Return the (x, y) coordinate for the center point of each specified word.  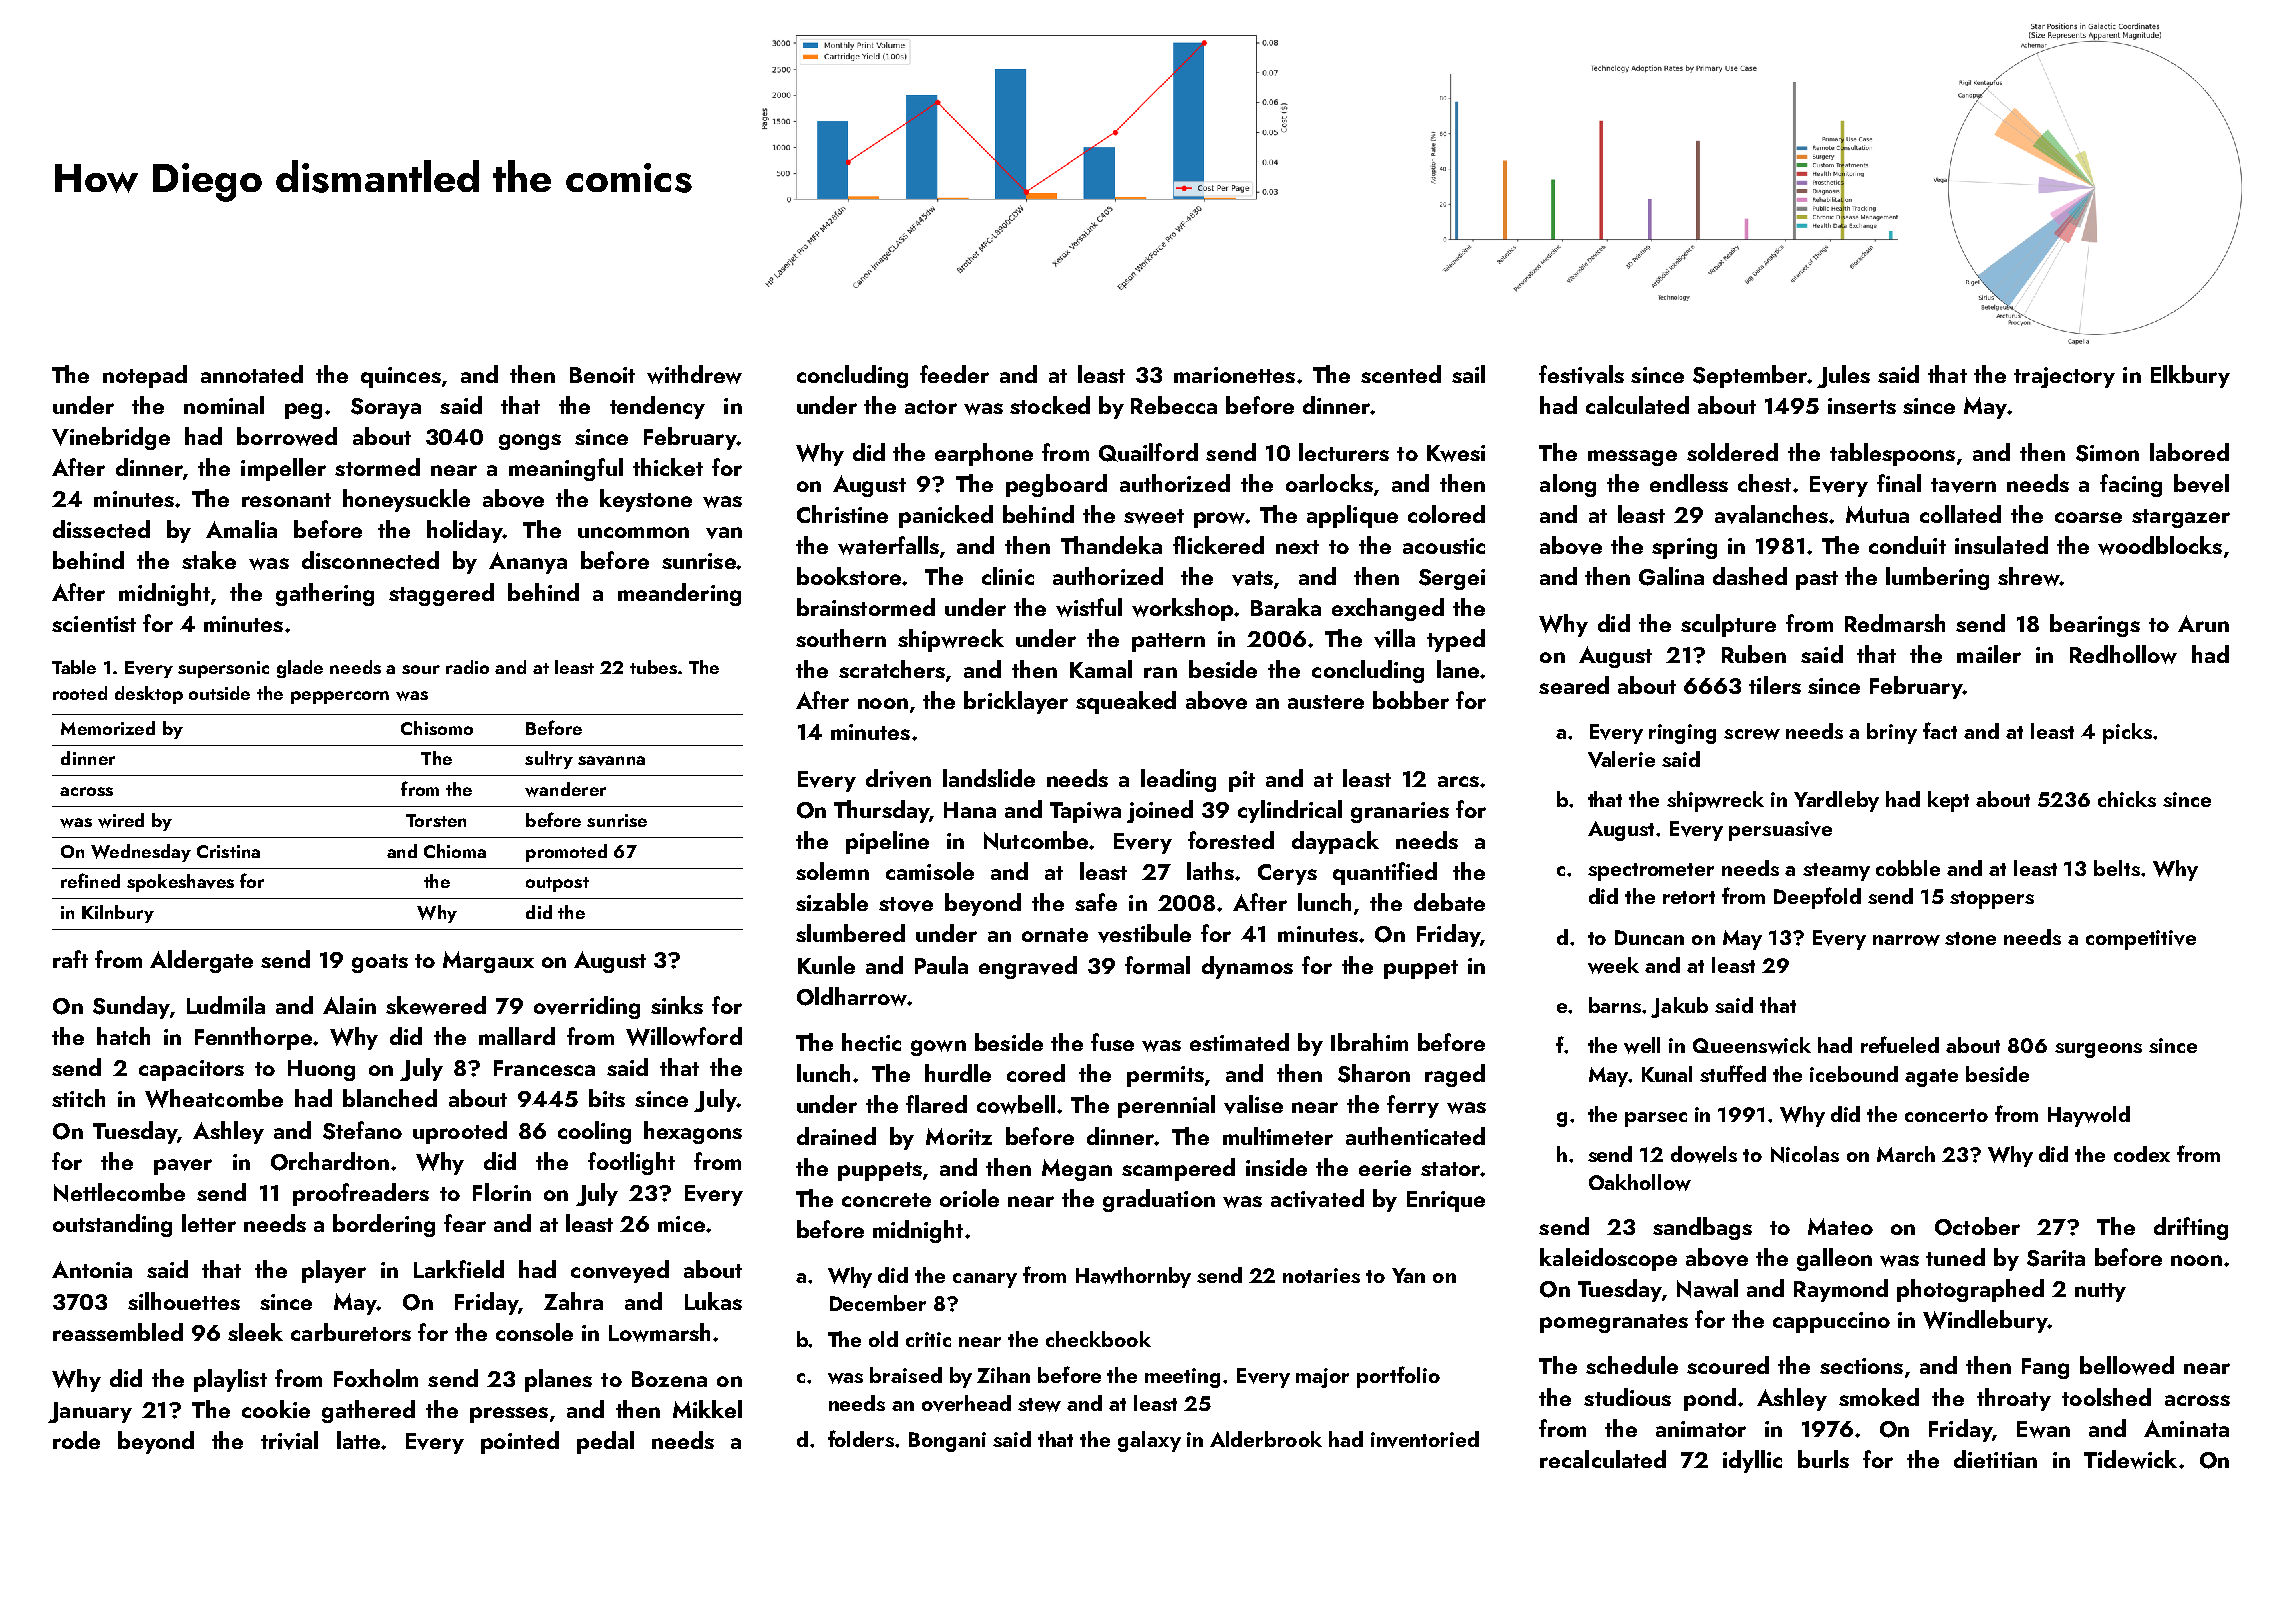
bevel (2201, 483)
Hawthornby (1133, 1277)
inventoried (1425, 1439)
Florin (502, 1192)
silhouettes (184, 1301)
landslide (989, 778)
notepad (145, 376)
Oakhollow (1640, 1182)
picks (2127, 733)
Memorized (108, 728)
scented (1401, 374)
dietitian (1995, 1459)
